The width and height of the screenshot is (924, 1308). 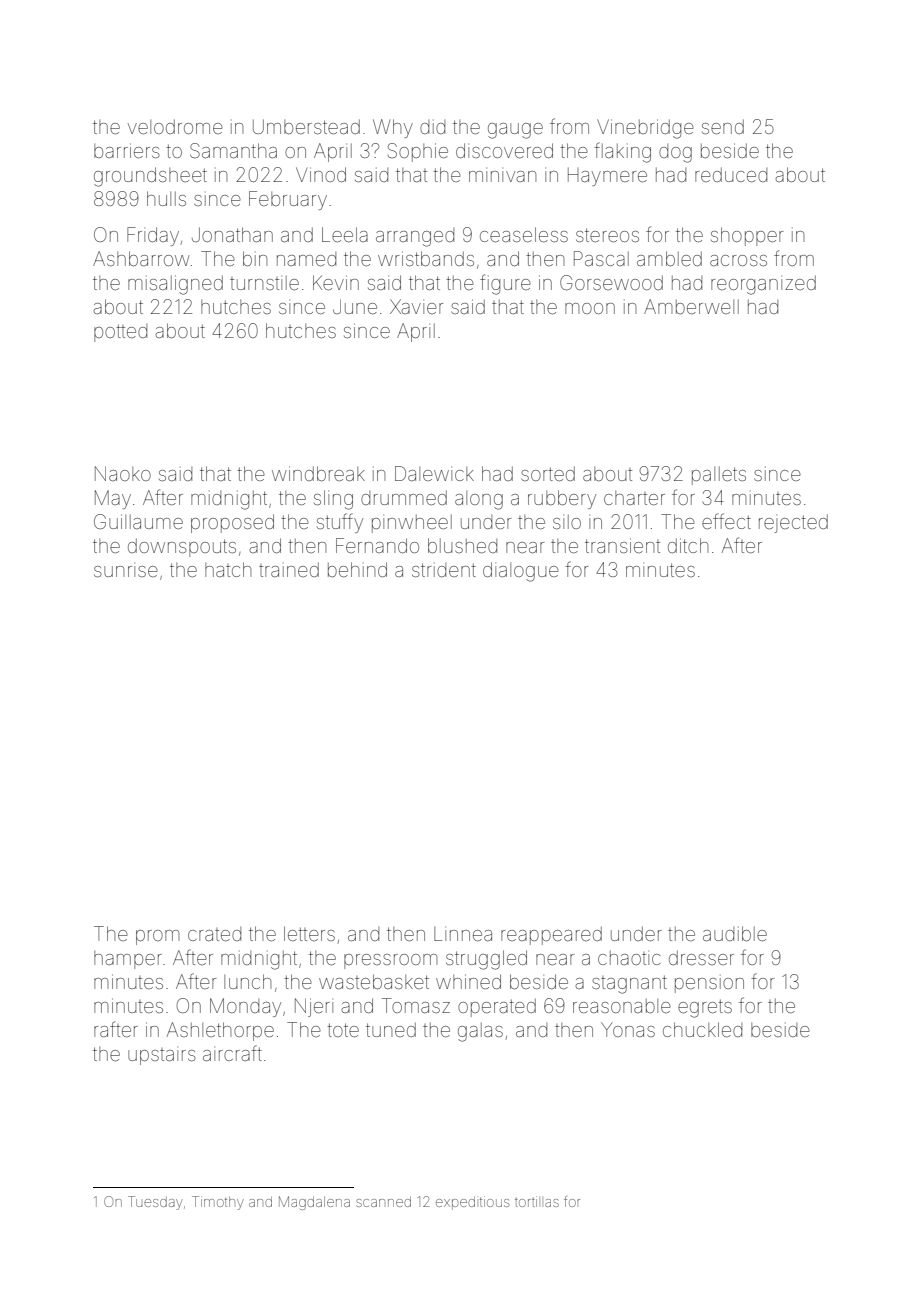 What do you see at coordinates (702, 1029) in the screenshot?
I see `chuckled` at bounding box center [702, 1029].
